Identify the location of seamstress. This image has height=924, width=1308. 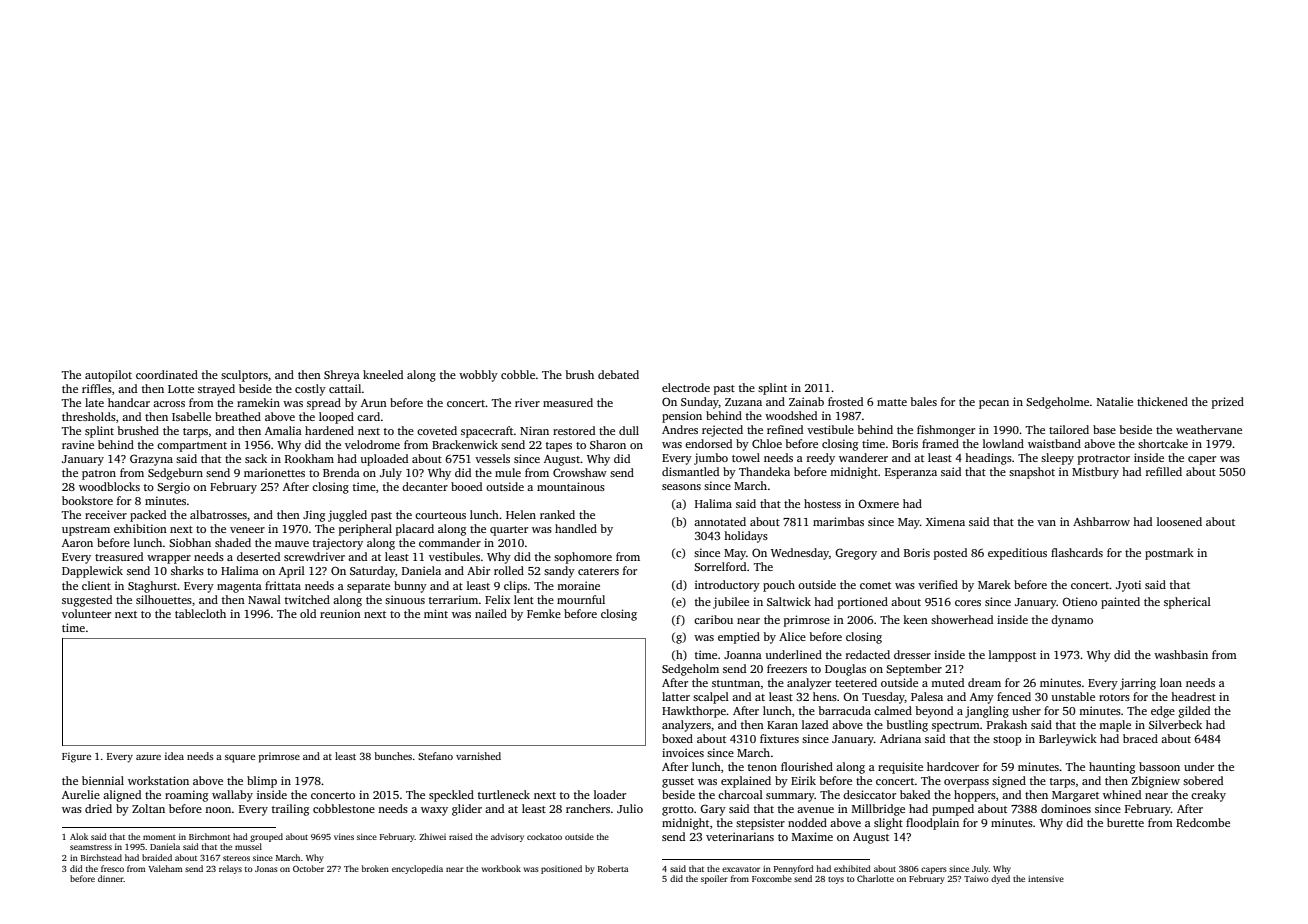
(91, 847).
